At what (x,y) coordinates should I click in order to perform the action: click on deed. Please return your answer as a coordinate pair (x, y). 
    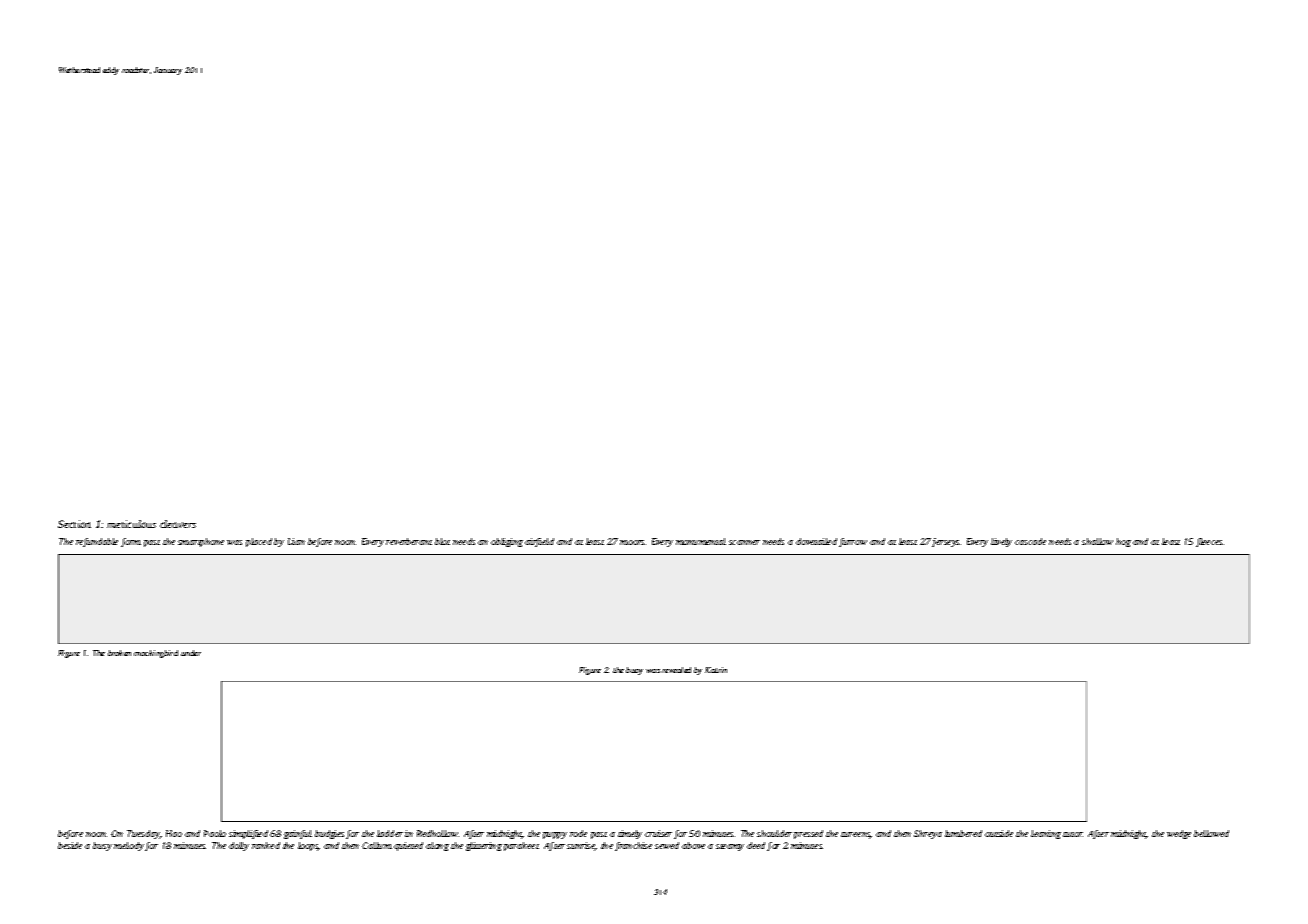
    Looking at the image, I should click on (756, 845).
